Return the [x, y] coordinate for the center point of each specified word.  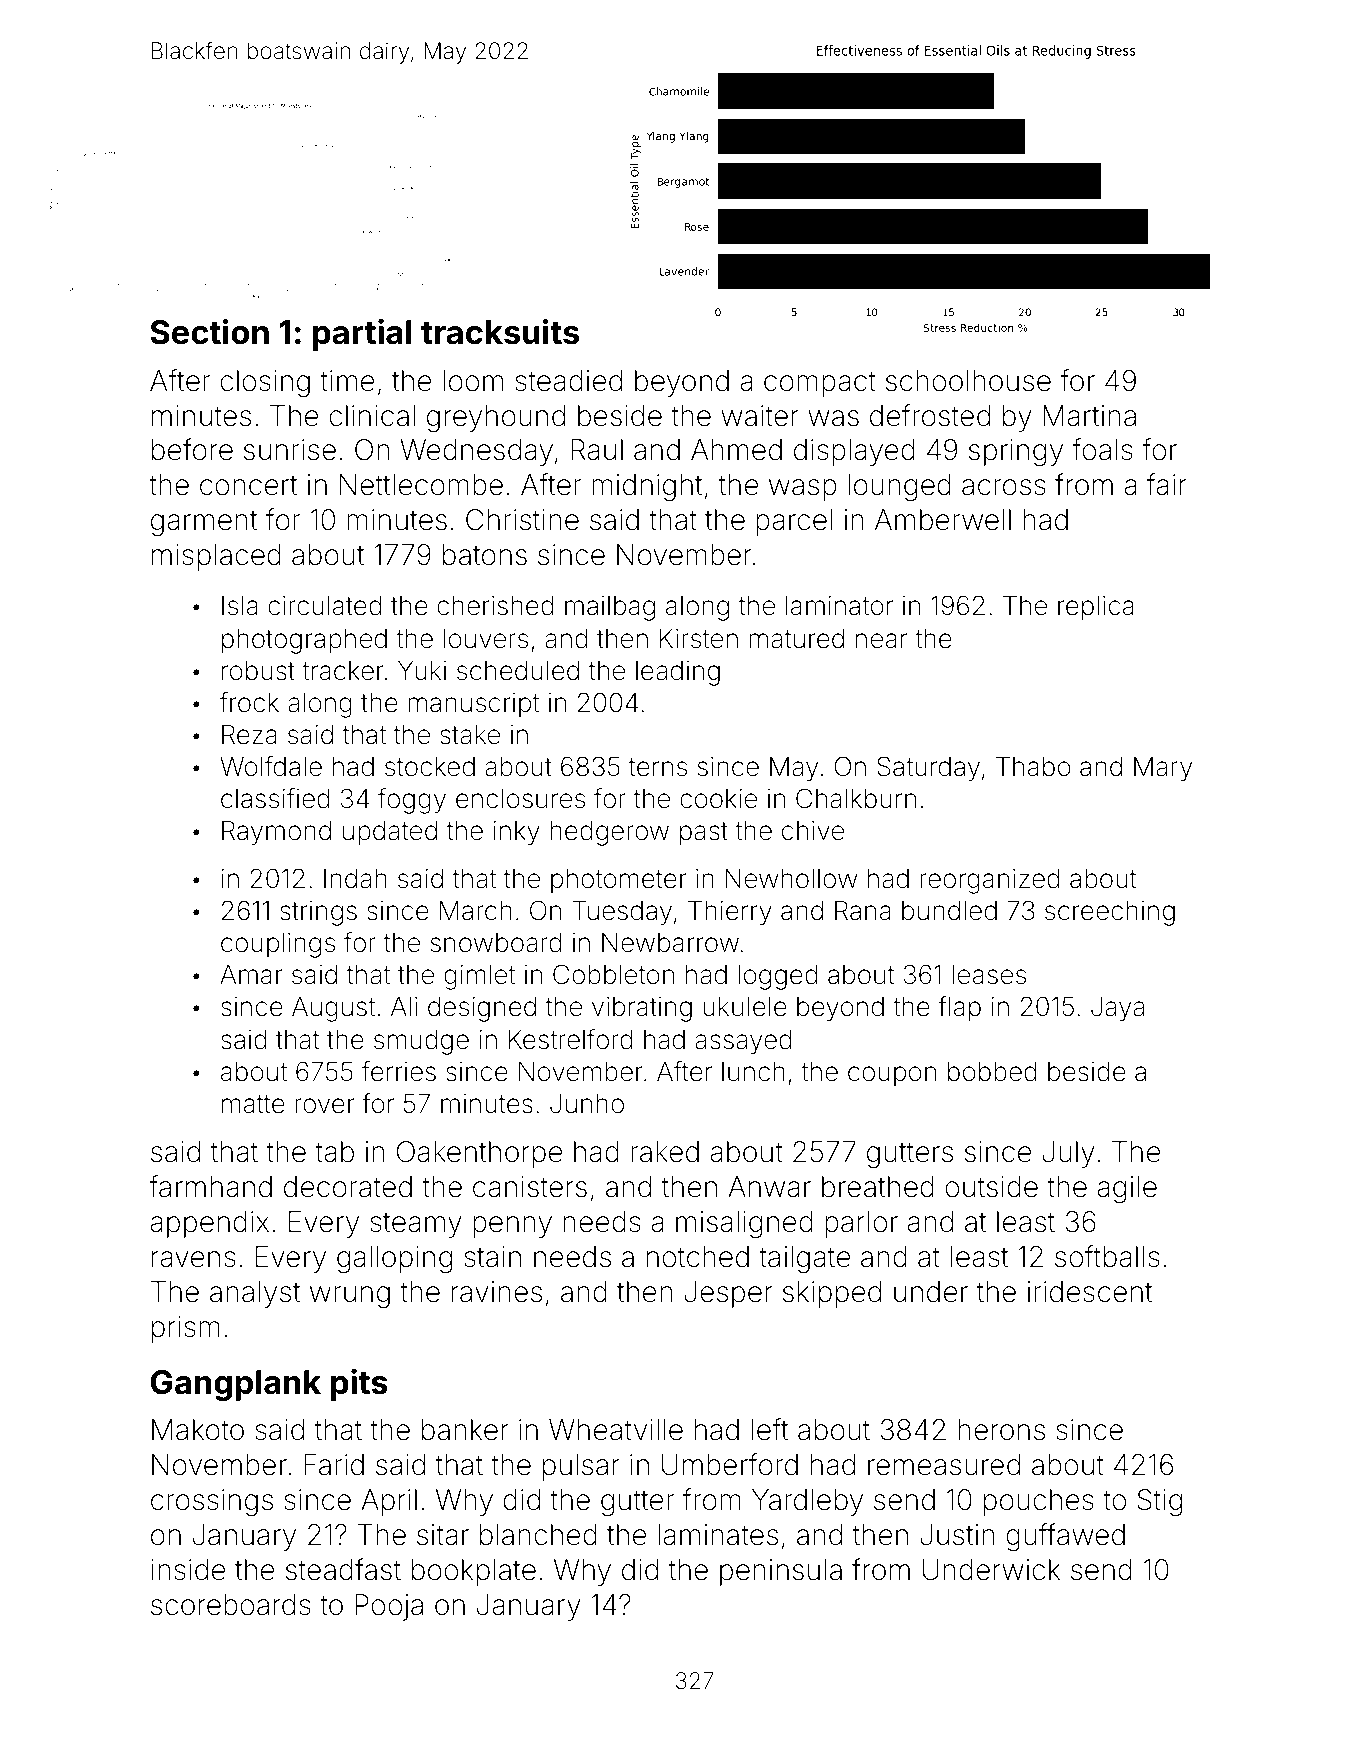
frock [249, 702]
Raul [597, 450]
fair [1167, 484]
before [192, 449]
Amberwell [943, 520]
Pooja [389, 1607]
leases [989, 975]
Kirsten [699, 639]
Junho [587, 1104]
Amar [251, 975]
